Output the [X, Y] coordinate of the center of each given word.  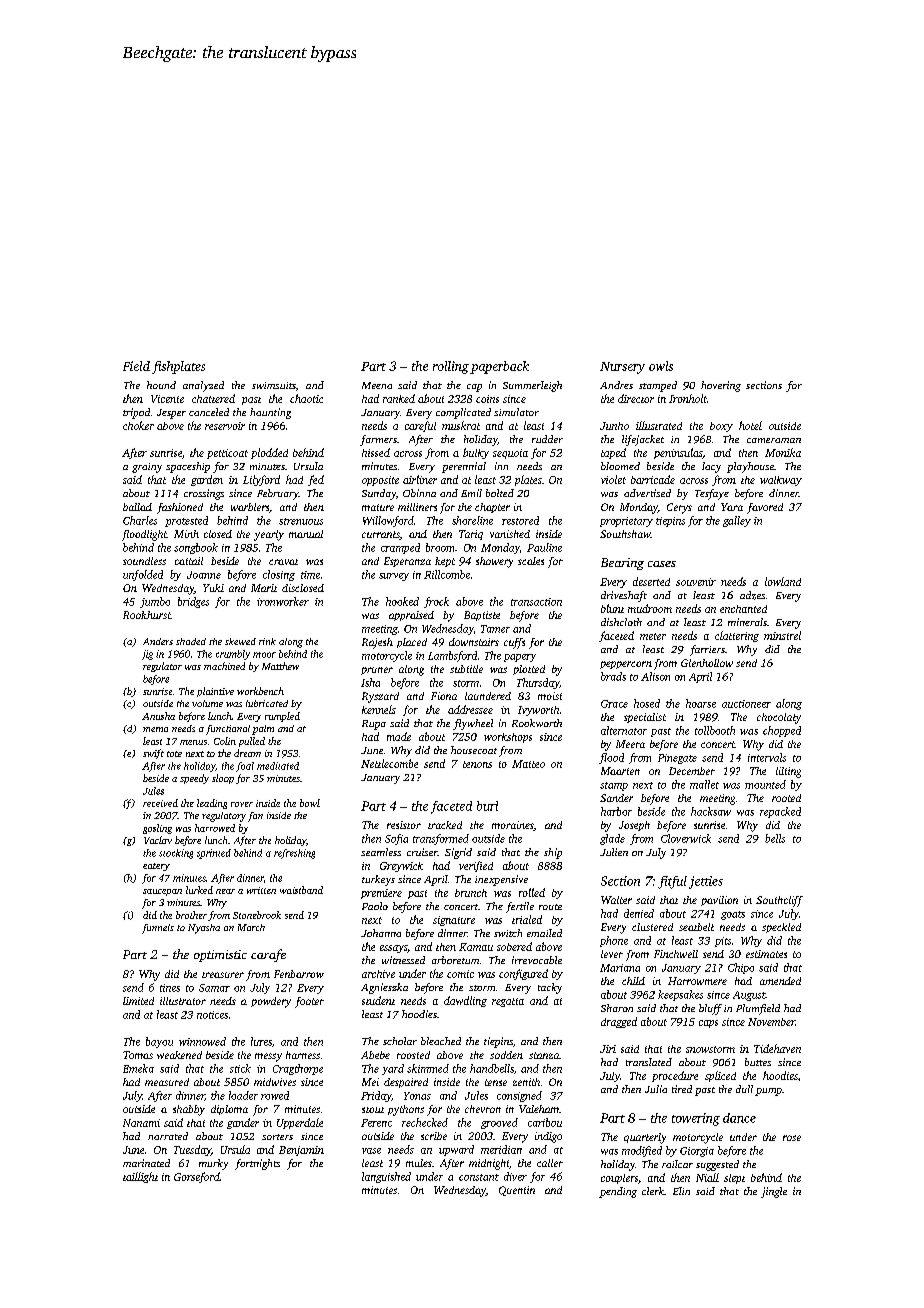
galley [737, 521]
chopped [782, 731]
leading [212, 804]
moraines [513, 826]
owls [661, 366]
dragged [619, 1022]
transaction [536, 602]
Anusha [158, 716]
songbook [196, 548]
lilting [788, 772]
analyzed [203, 386]
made [399, 736]
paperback [499, 367]
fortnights [257, 1164]
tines [170, 988]
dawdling [465, 1001]
